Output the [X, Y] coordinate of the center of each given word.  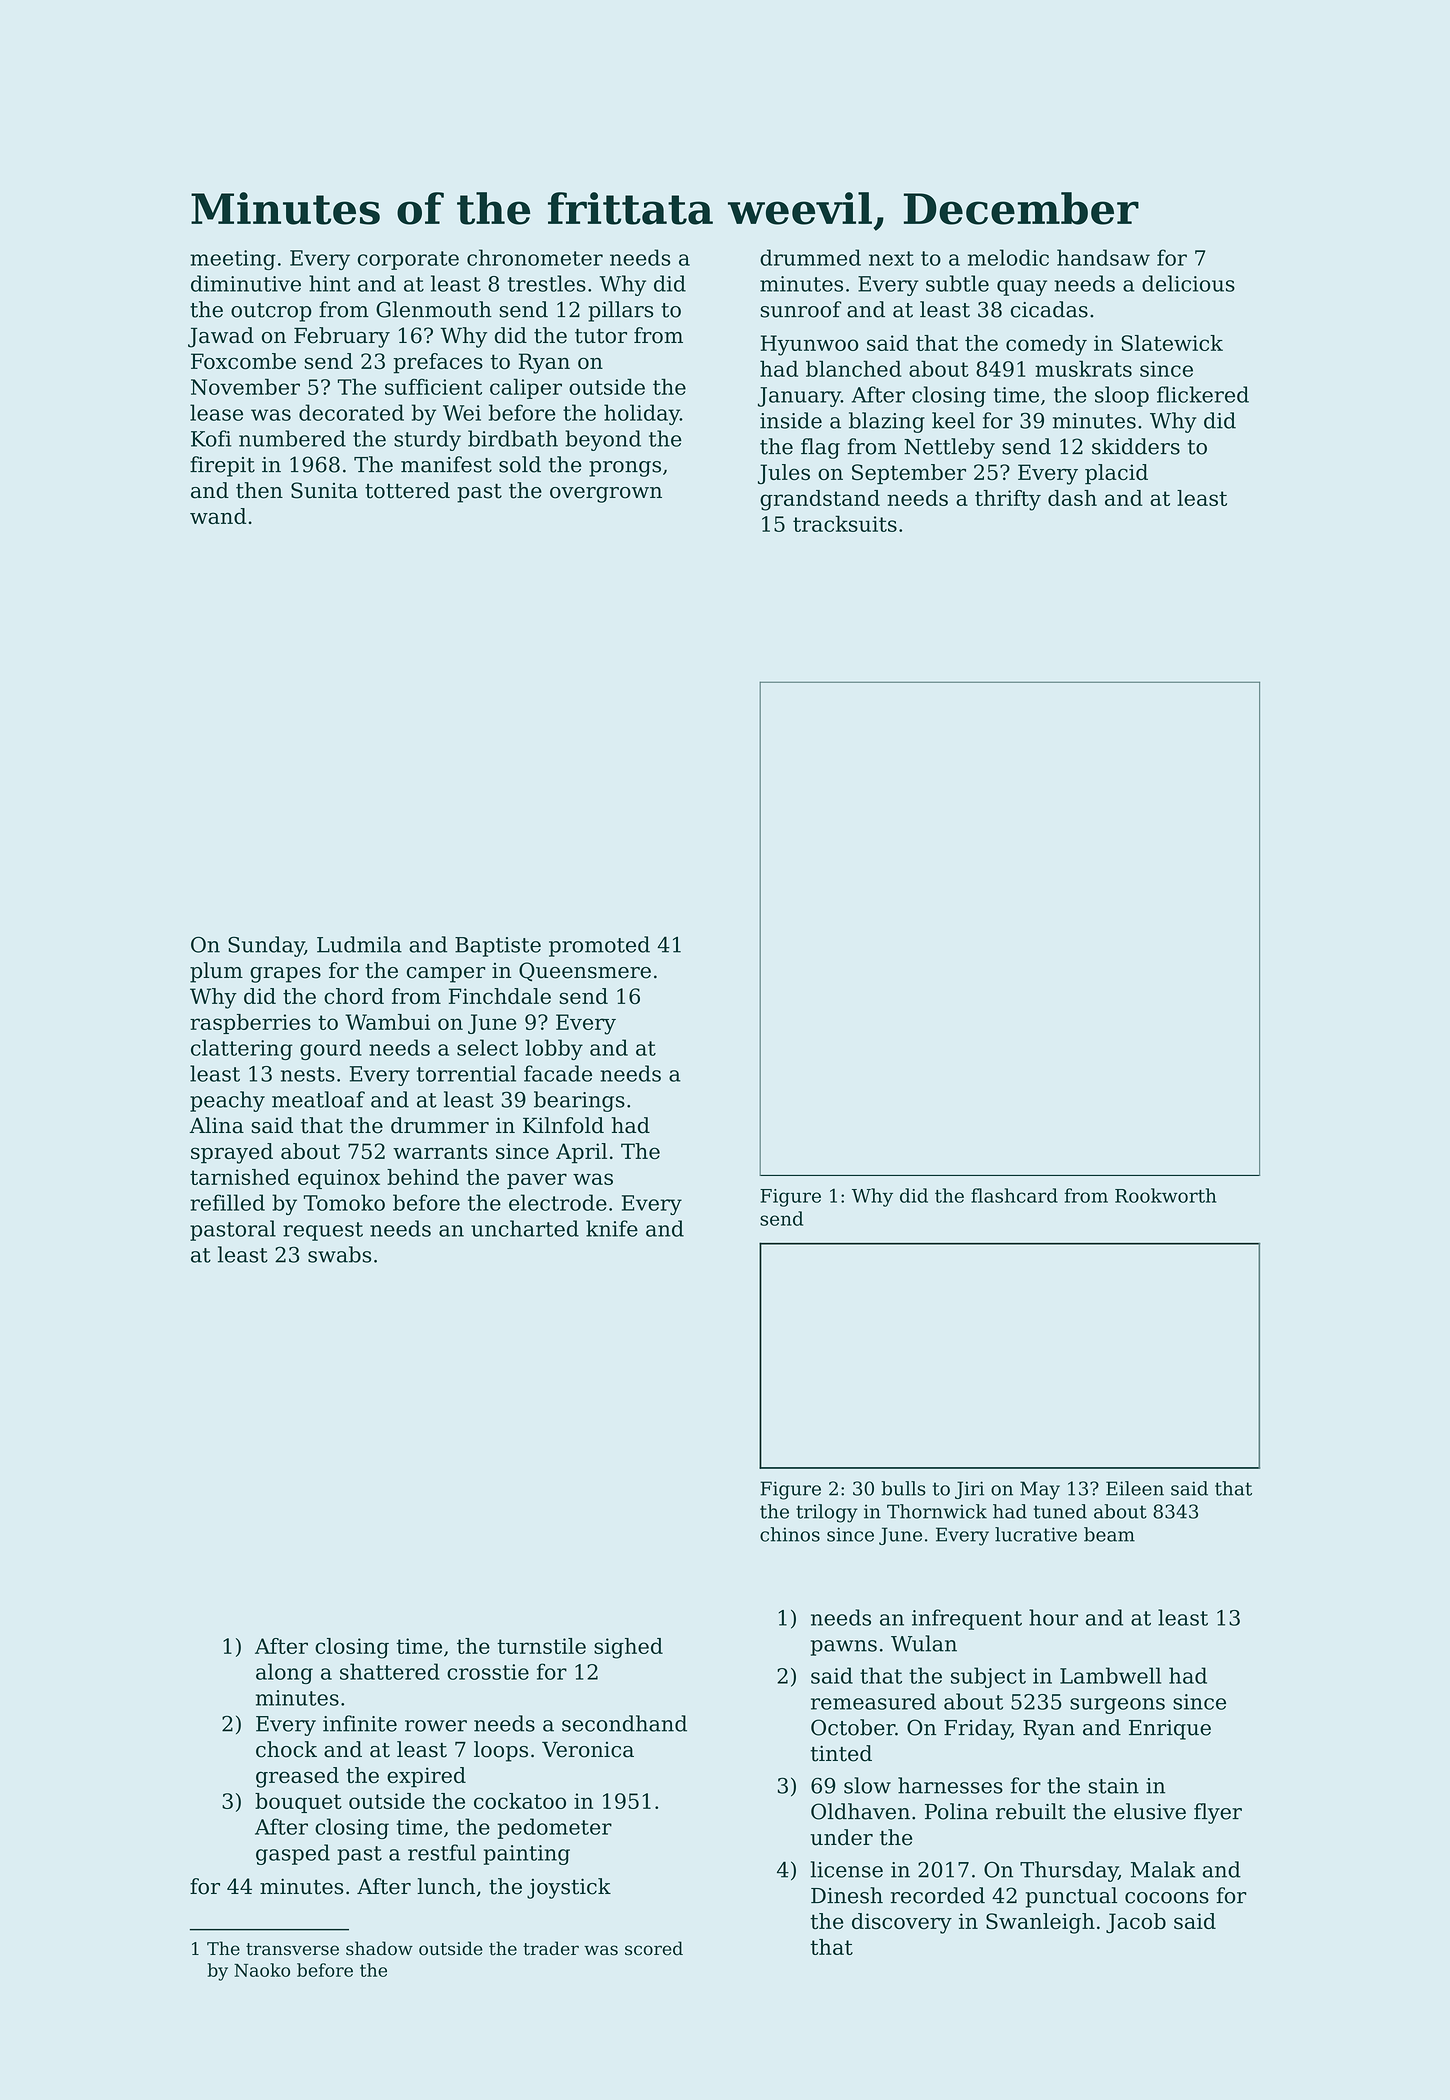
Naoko [262, 1970]
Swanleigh [1040, 1923]
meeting [233, 260]
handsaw [1103, 257]
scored [654, 1948]
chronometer [535, 257]
